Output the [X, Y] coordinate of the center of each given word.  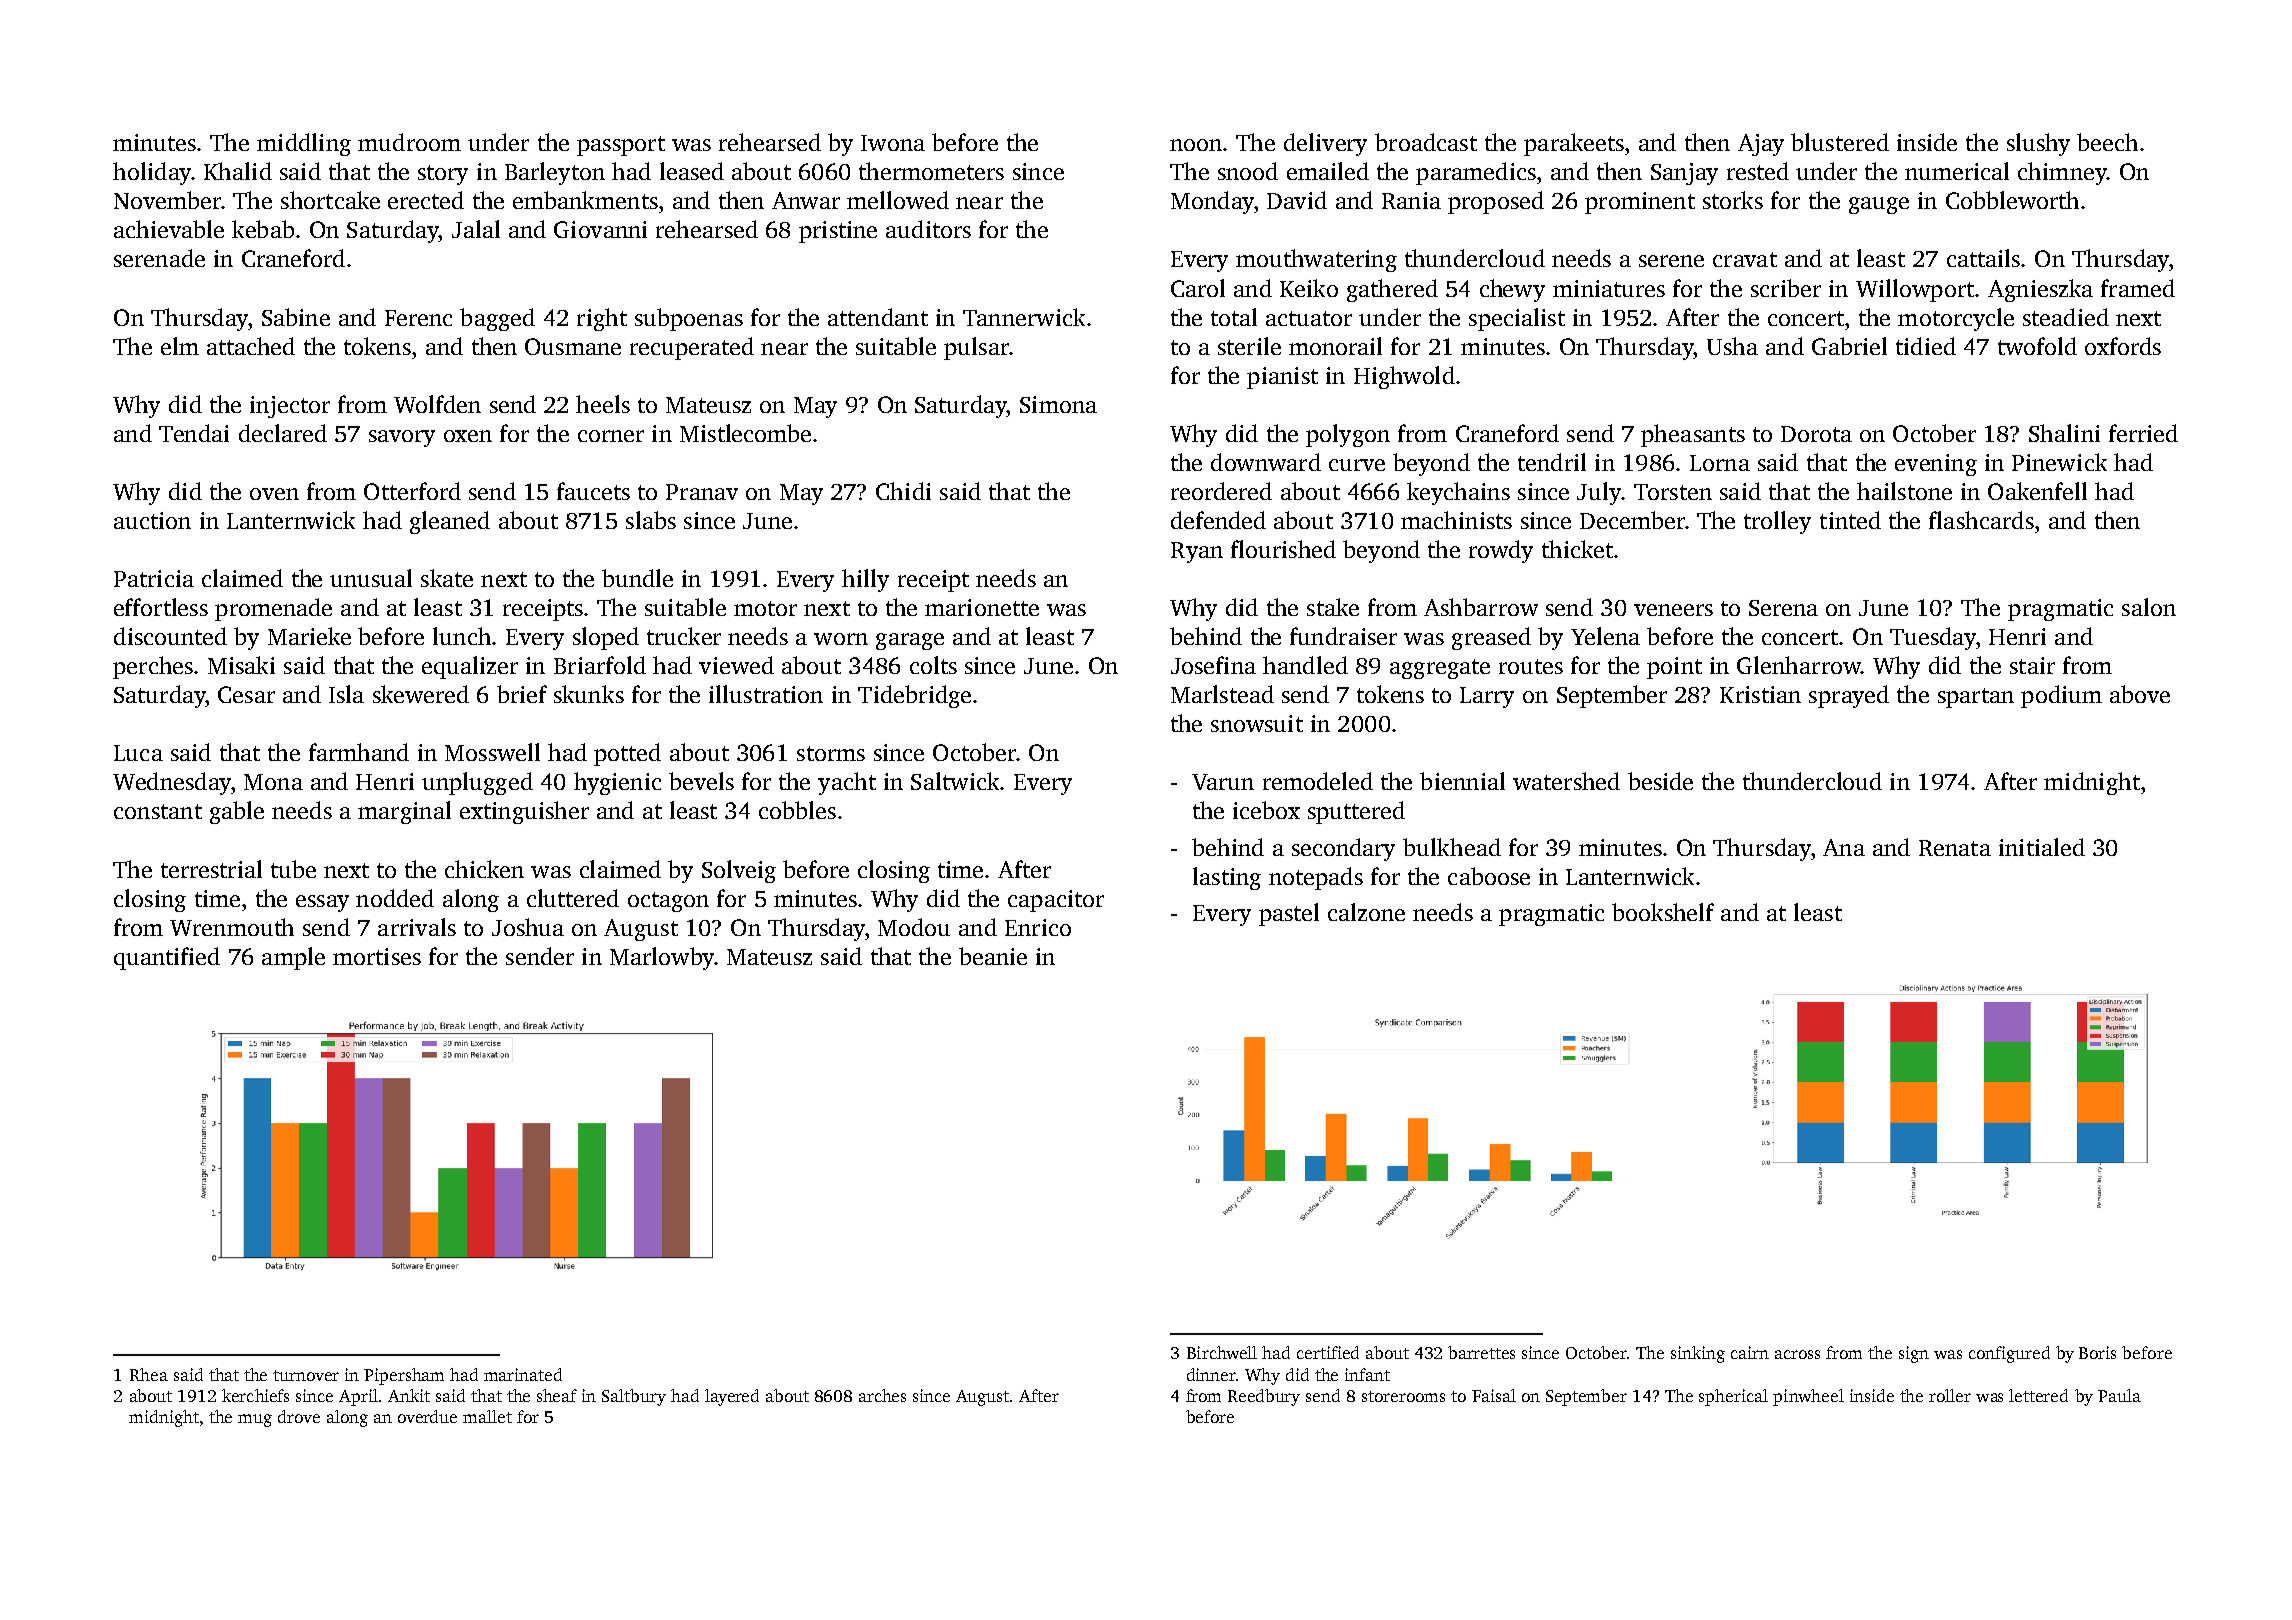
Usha [1732, 346]
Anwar [806, 200]
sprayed [1849, 696]
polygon [1348, 435]
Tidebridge [914, 696]
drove [299, 1416]
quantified [167, 958]
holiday [152, 173]
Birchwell [1222, 1352]
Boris [2097, 1352]
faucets [593, 491]
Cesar [246, 694]
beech [2107, 142]
